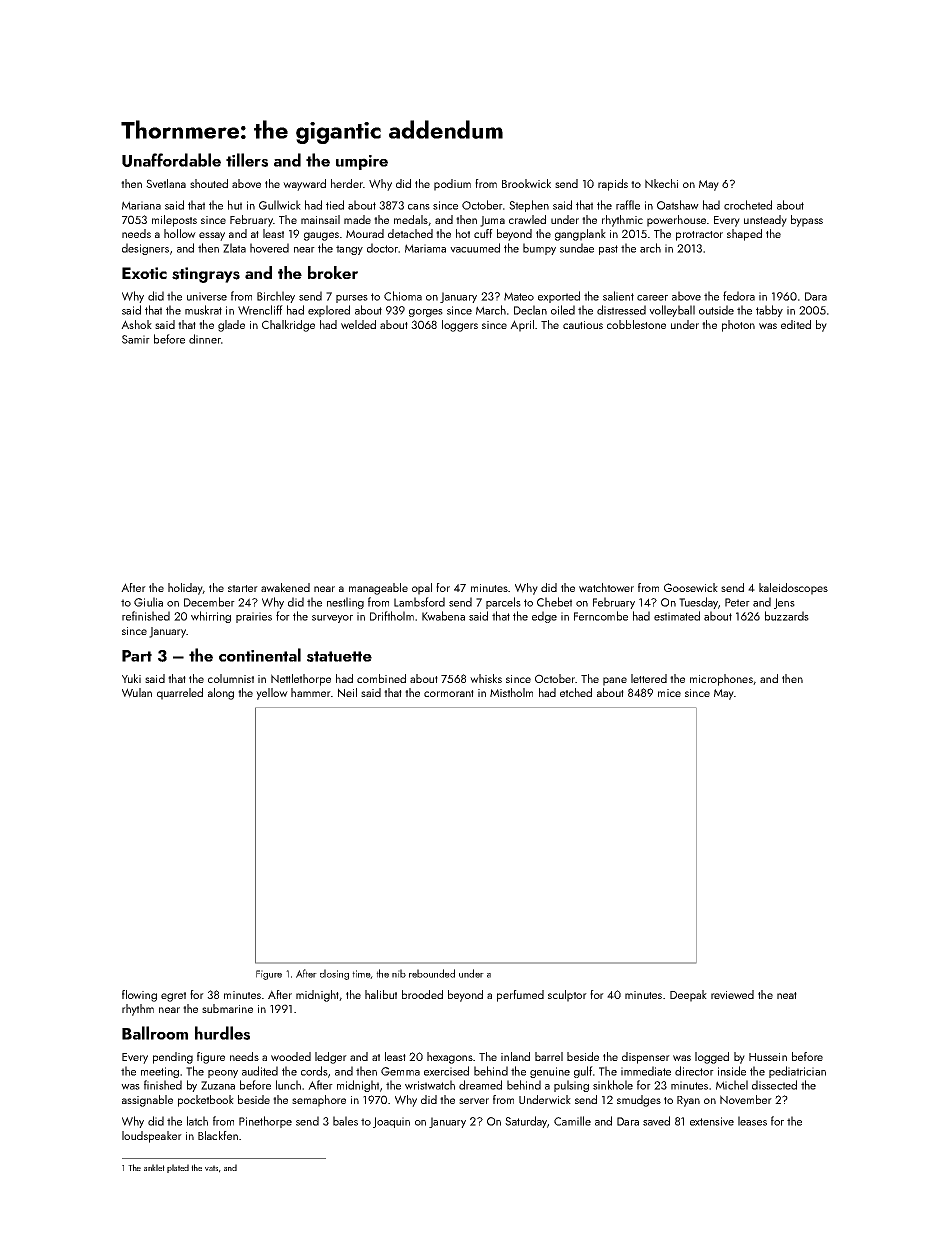 The height and width of the screenshot is (1233, 952). I want to click on microphones, so click(721, 680).
